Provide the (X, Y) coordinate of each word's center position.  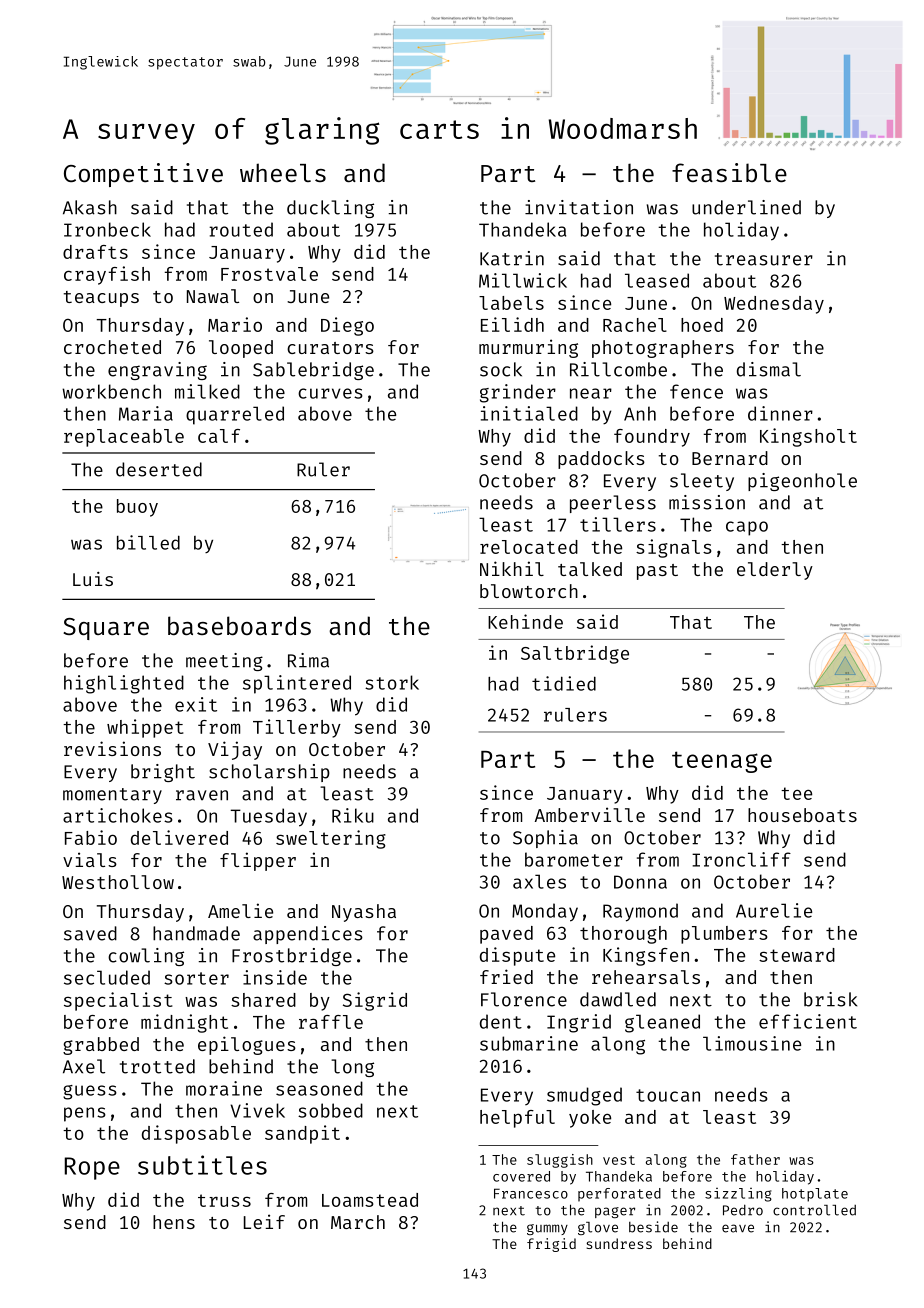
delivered (179, 837)
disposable (196, 1134)
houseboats (802, 815)
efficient (808, 1021)
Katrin (512, 258)
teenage (722, 762)
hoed (702, 325)
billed (148, 542)
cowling (146, 957)
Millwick (523, 280)
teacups (101, 299)
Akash (90, 207)
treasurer (764, 259)
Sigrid (375, 1001)
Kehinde (525, 621)
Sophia (545, 839)
